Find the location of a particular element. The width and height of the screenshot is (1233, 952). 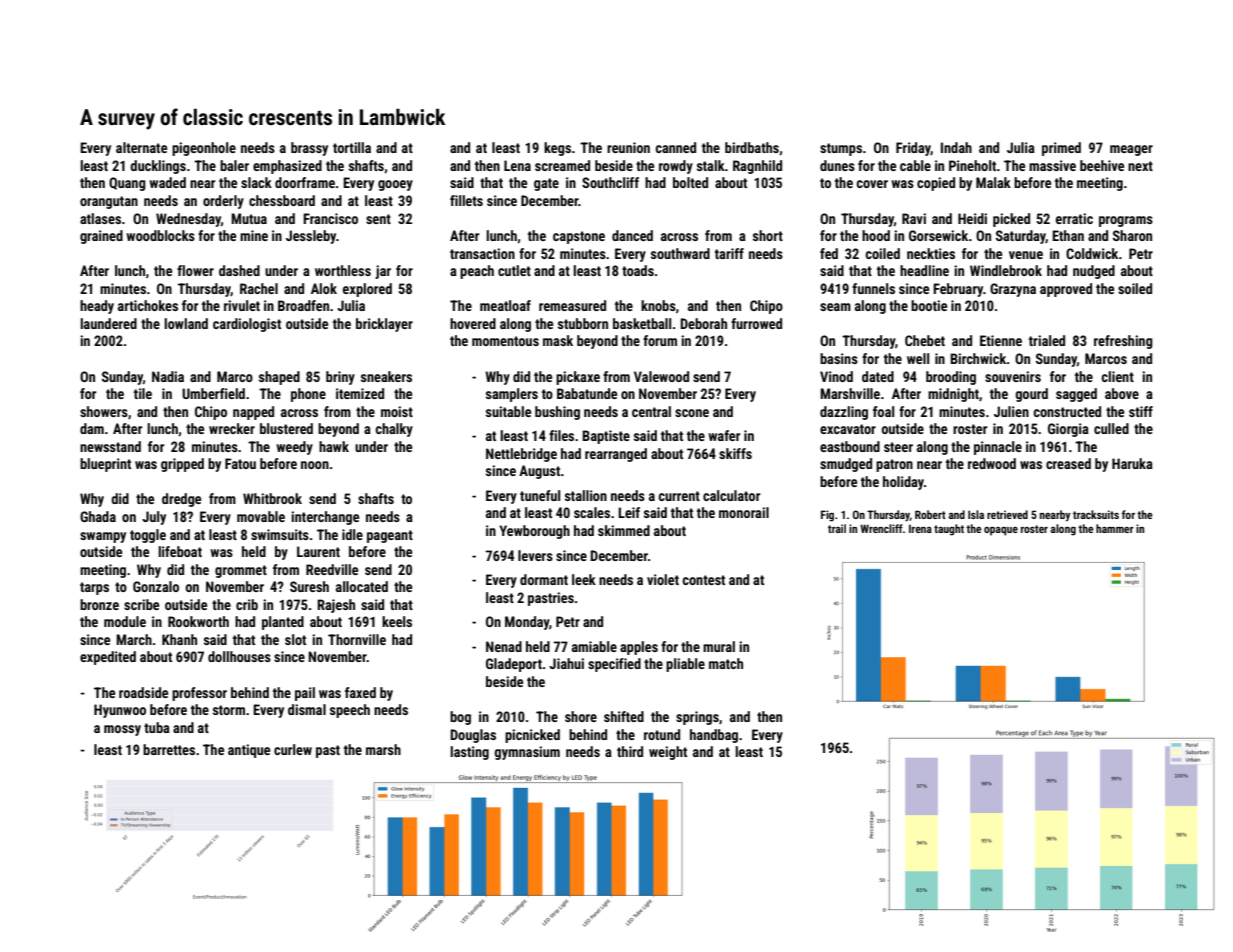

Whitbrook is located at coordinates (272, 498).
